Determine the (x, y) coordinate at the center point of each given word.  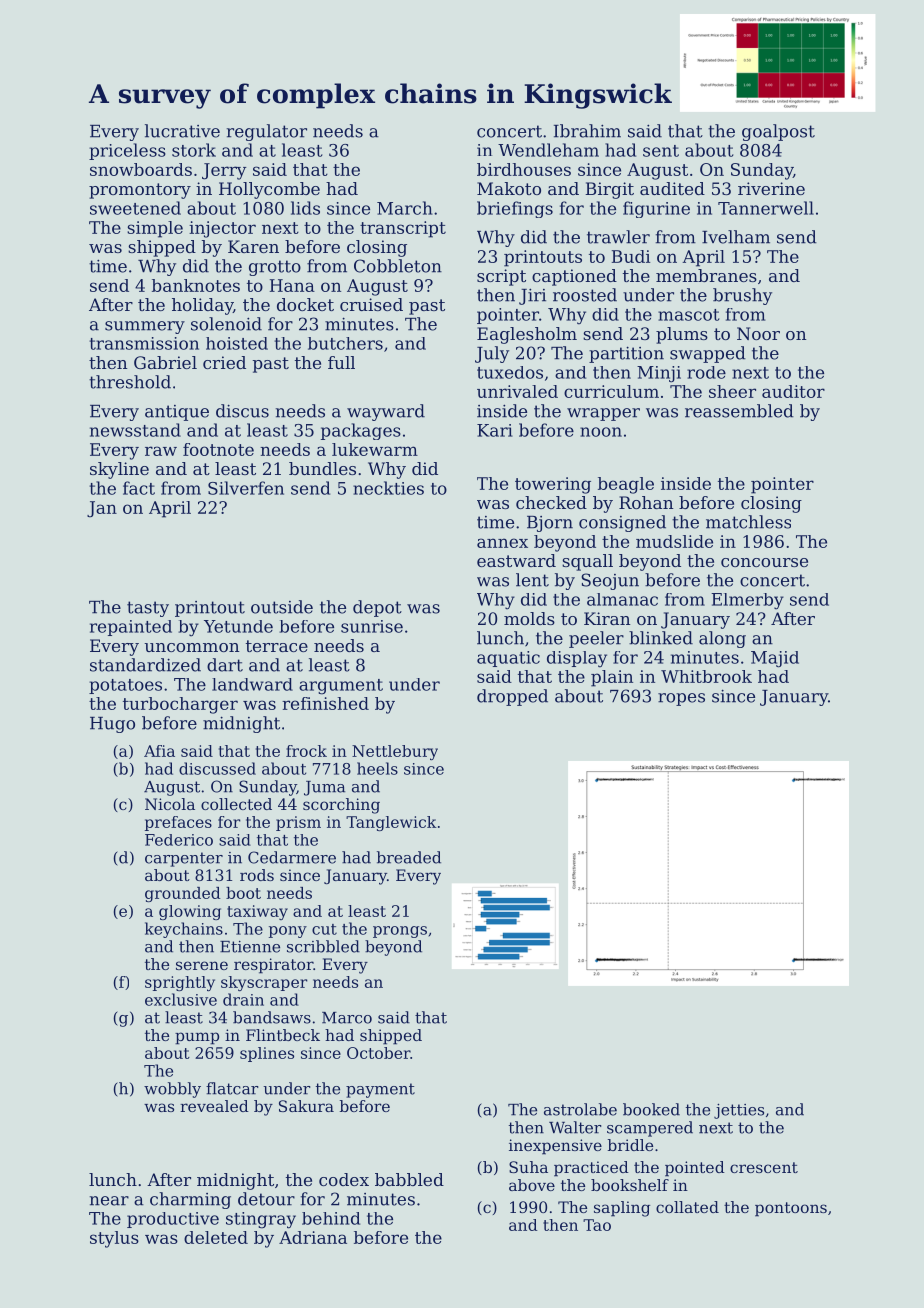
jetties (739, 1111)
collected (236, 804)
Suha (528, 1167)
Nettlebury (395, 752)
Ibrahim (587, 131)
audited (672, 188)
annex (502, 543)
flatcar (232, 1088)
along (722, 639)
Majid (775, 659)
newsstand (135, 430)
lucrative (182, 131)
